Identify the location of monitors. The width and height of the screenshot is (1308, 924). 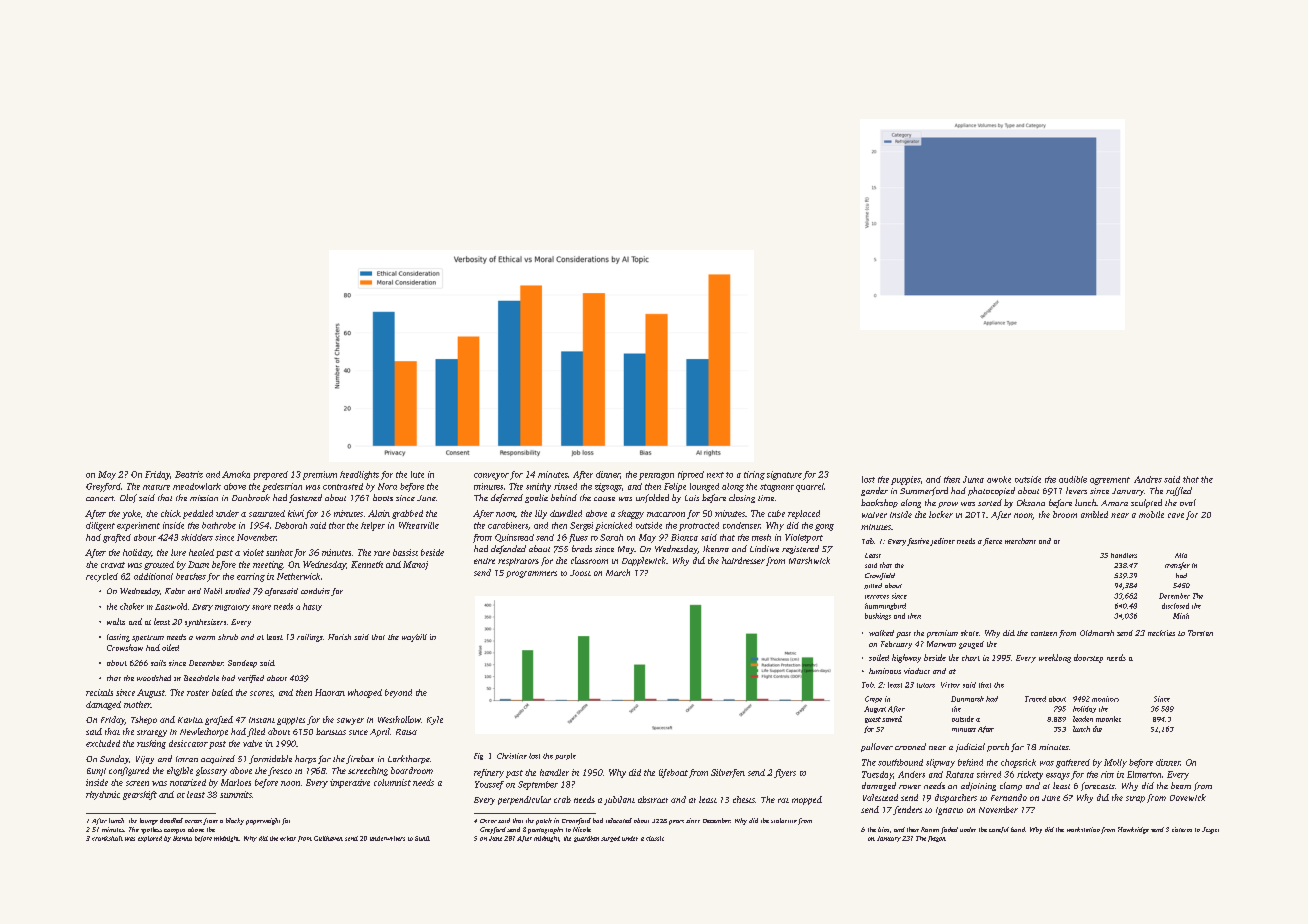
(1105, 699).
